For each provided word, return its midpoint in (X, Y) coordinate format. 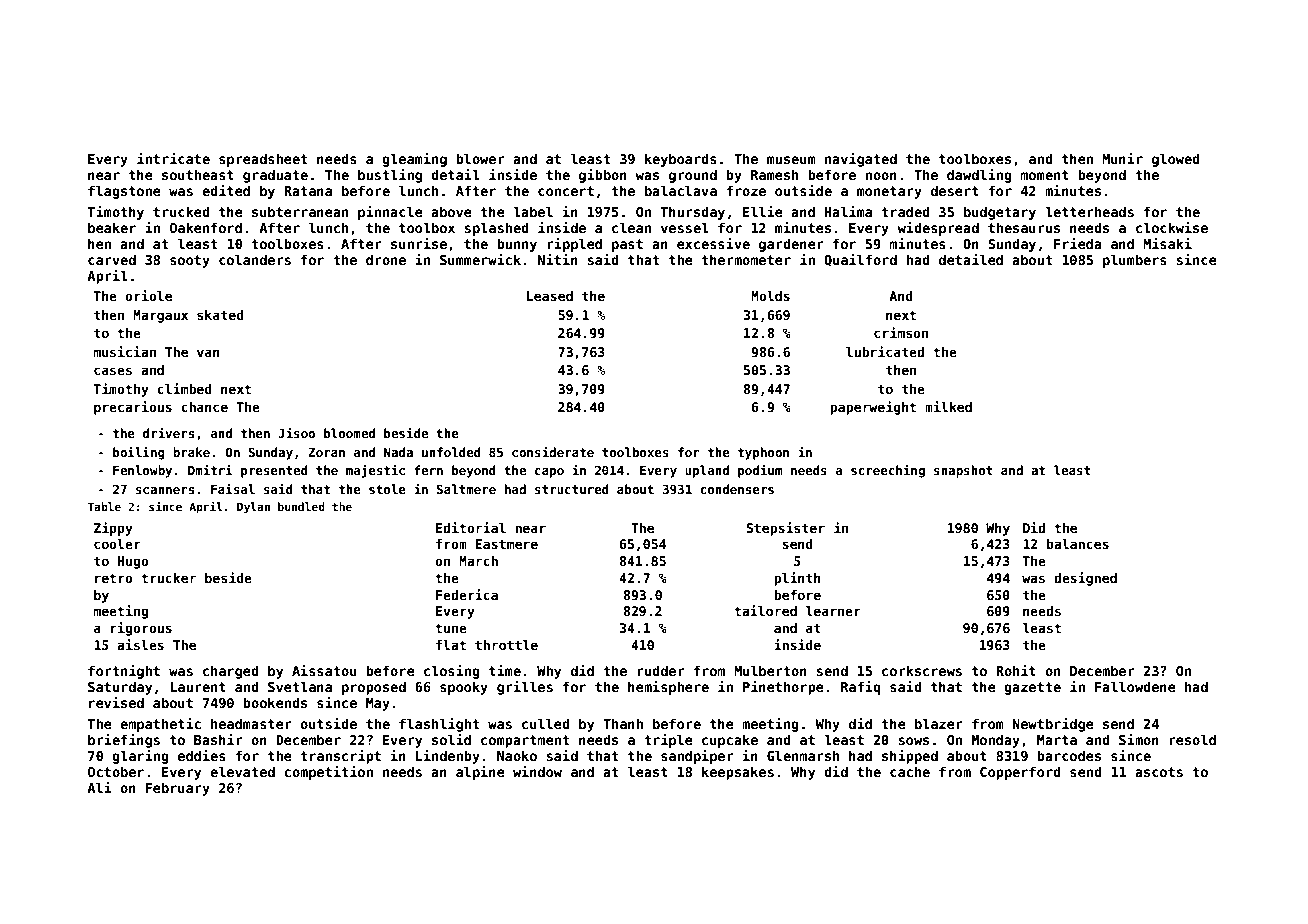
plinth (797, 579)
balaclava (681, 190)
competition (328, 773)
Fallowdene (1135, 686)
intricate (173, 158)
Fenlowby (142, 471)
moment (1045, 175)
